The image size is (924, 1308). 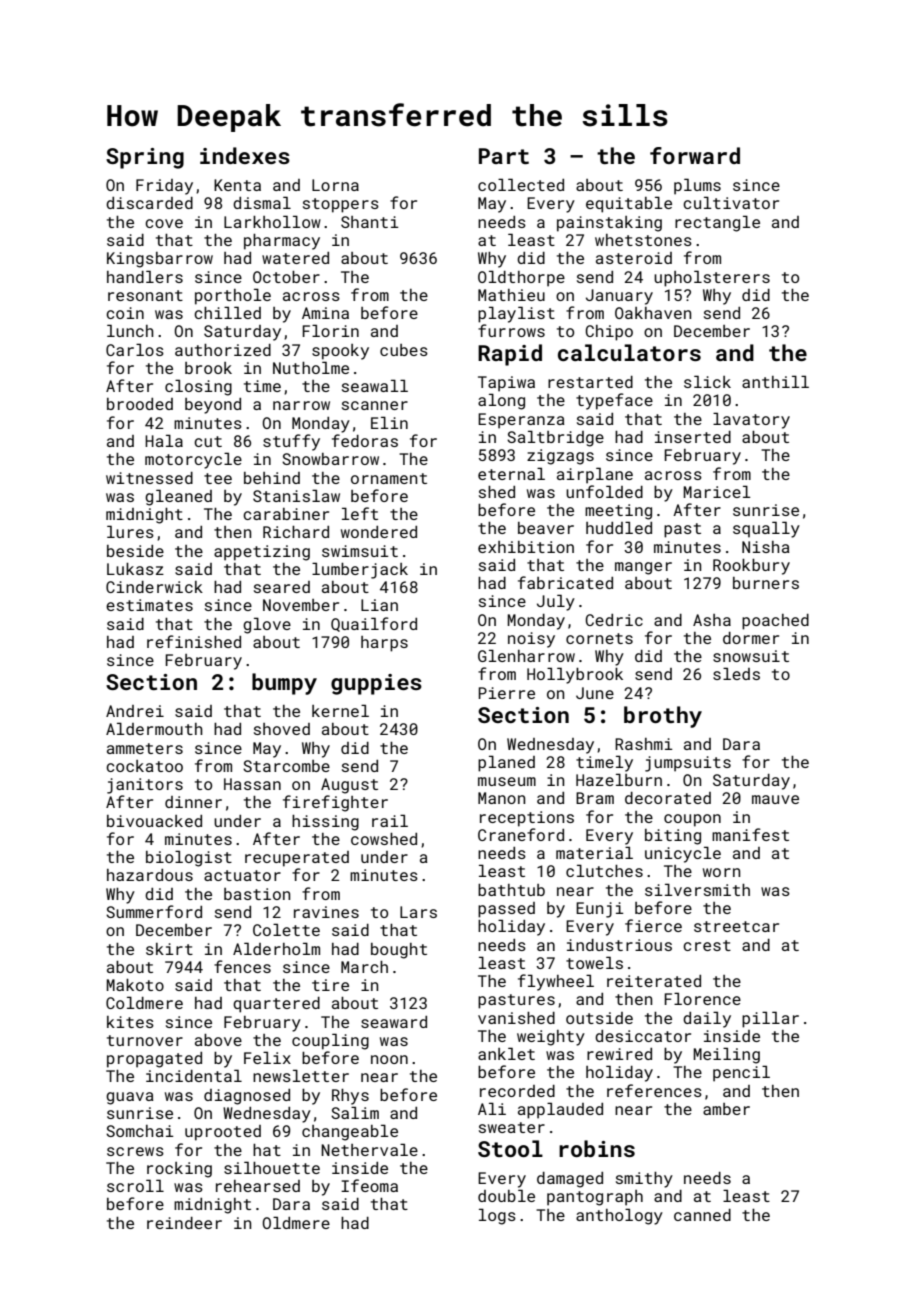 What do you see at coordinates (595, 693) in the screenshot?
I see `June` at bounding box center [595, 693].
